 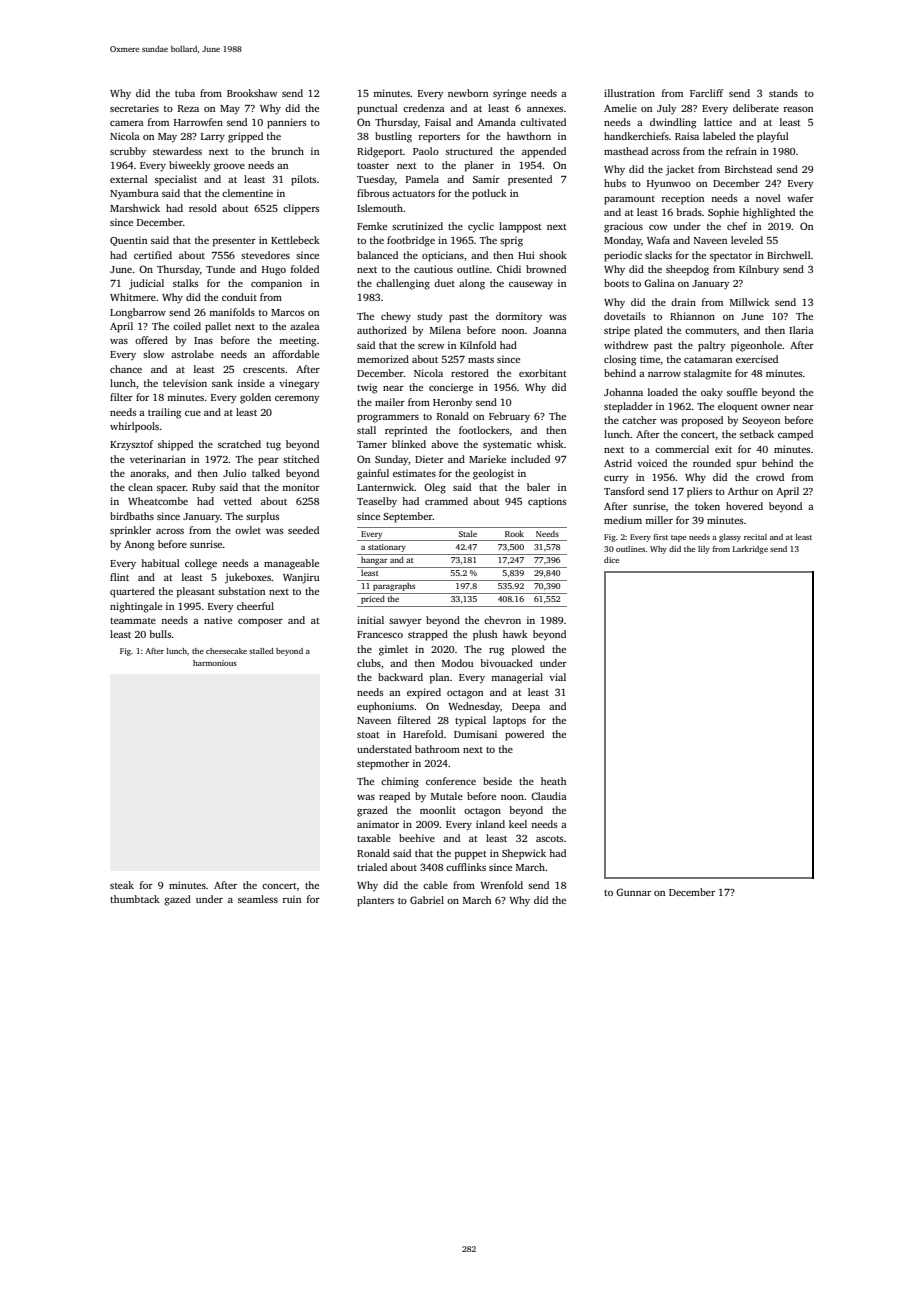 What do you see at coordinates (557, 677) in the screenshot?
I see `vial` at bounding box center [557, 677].
